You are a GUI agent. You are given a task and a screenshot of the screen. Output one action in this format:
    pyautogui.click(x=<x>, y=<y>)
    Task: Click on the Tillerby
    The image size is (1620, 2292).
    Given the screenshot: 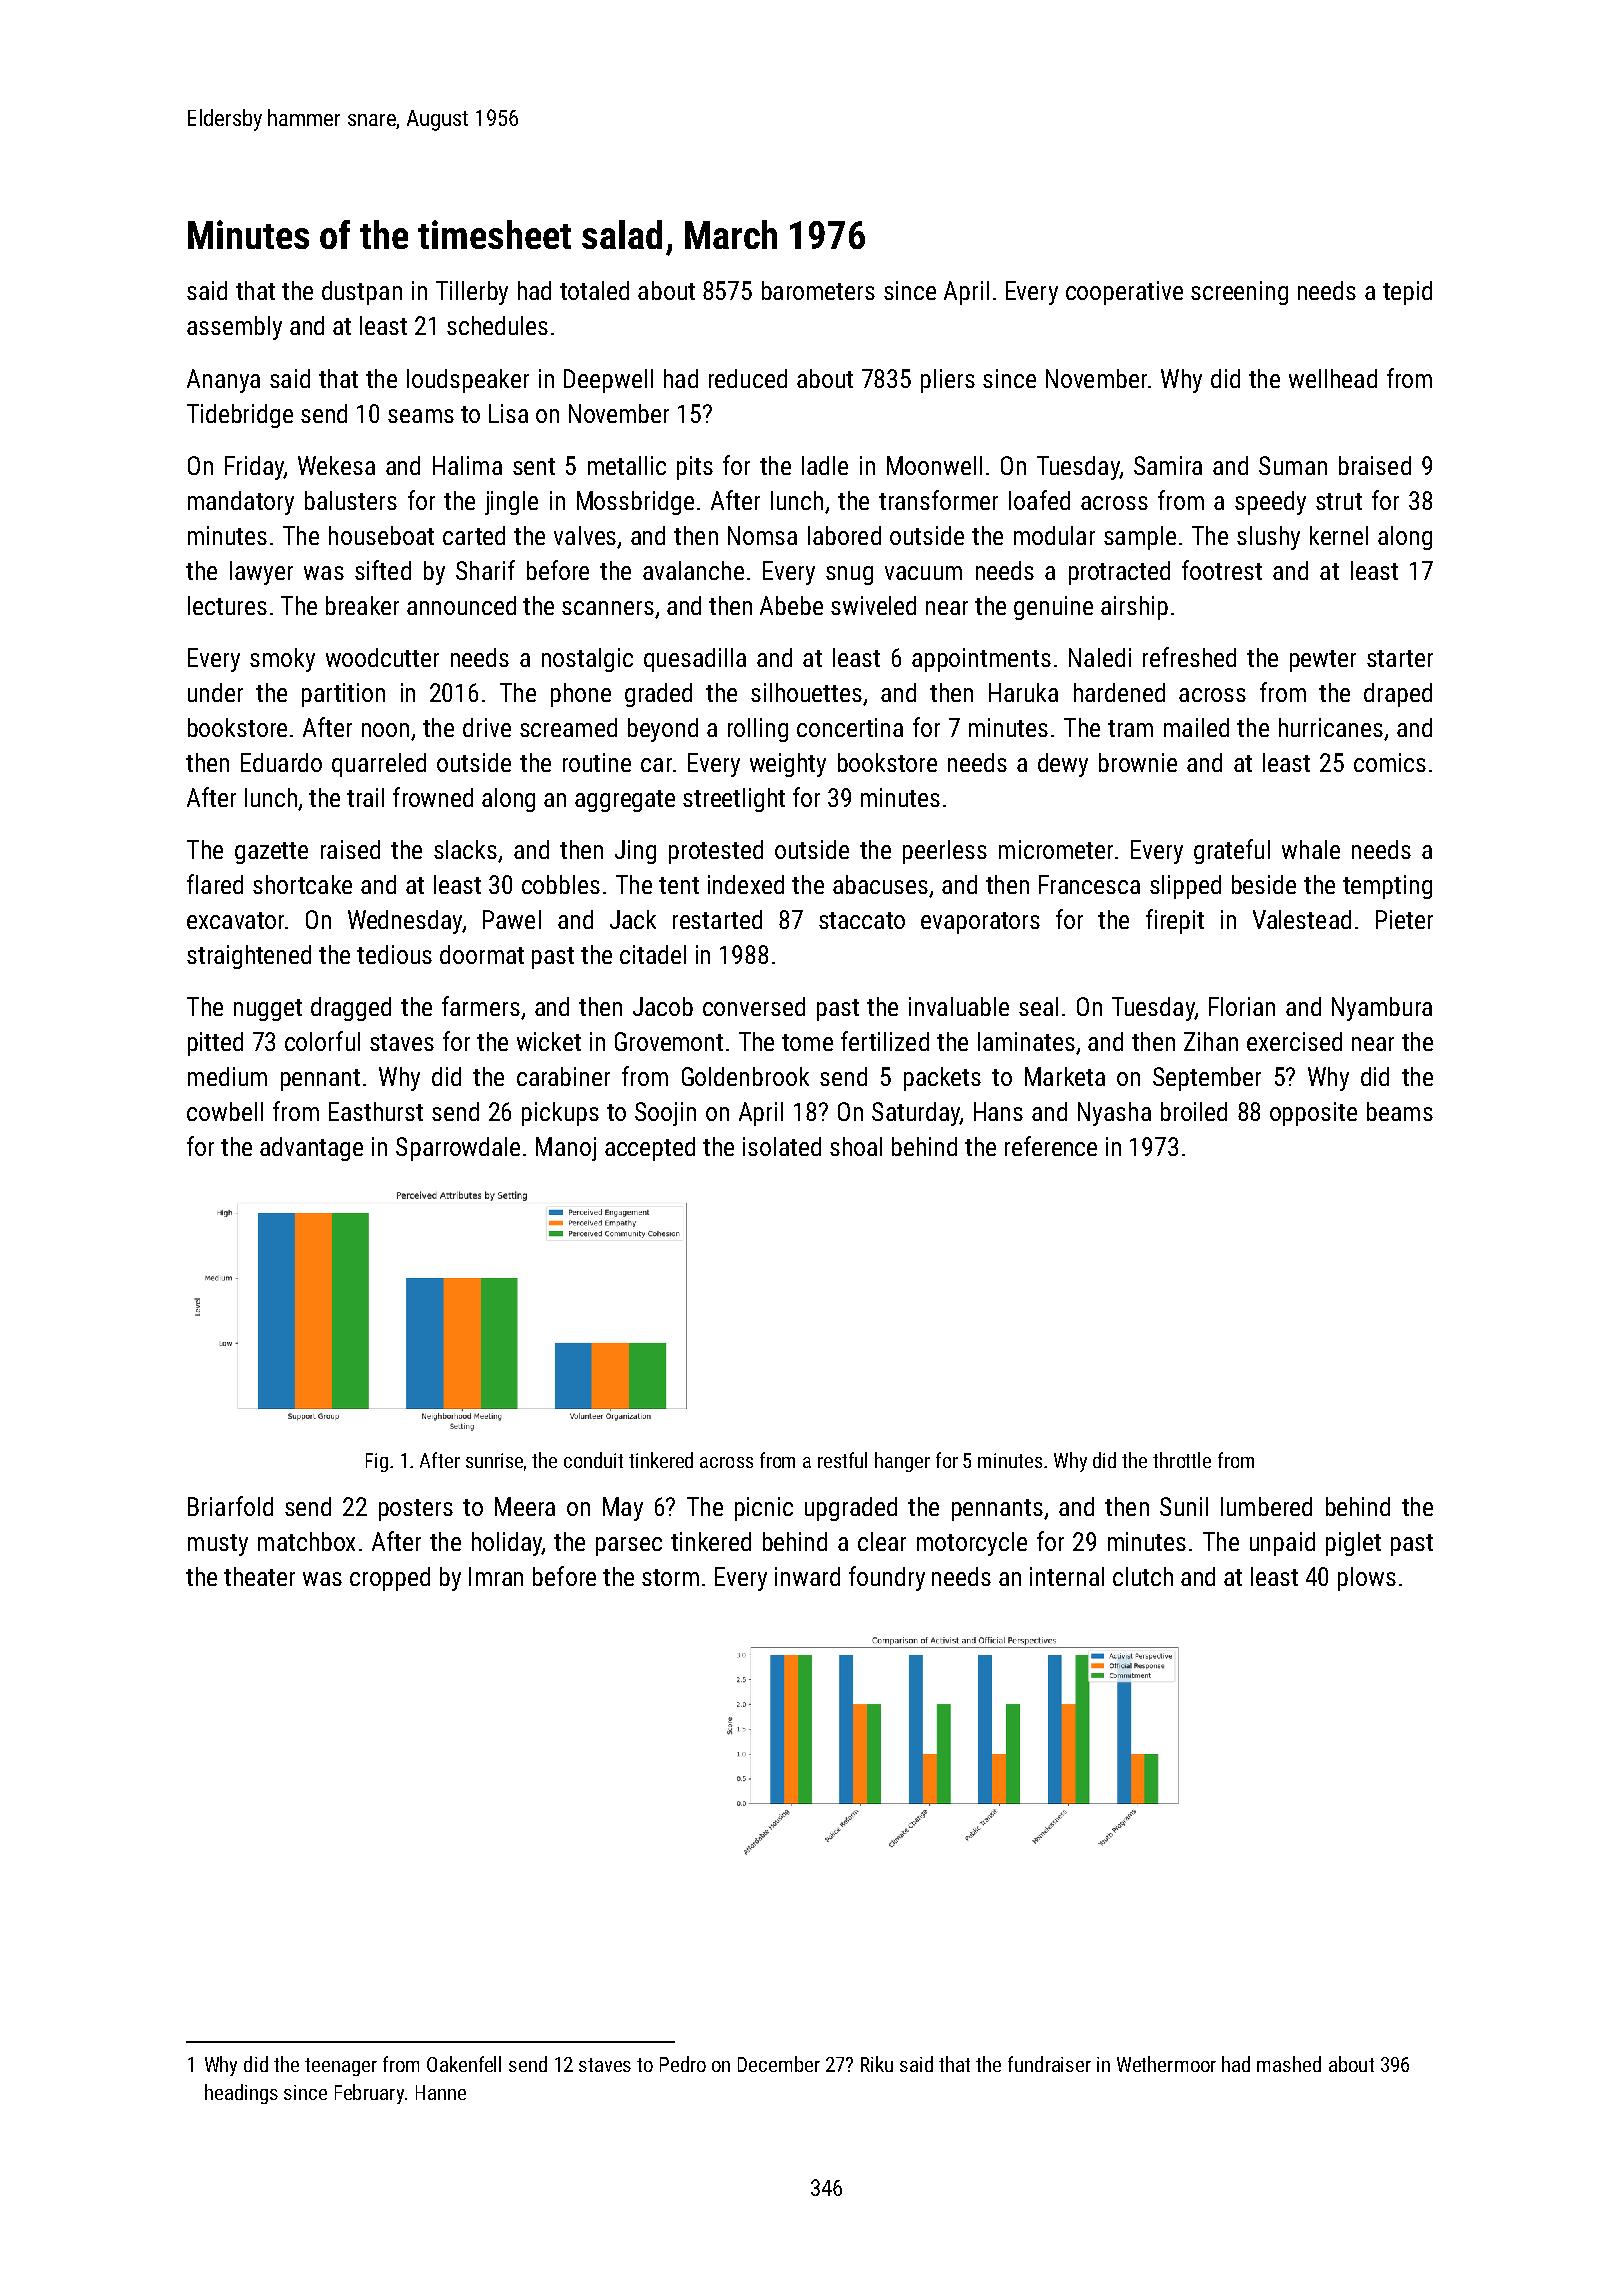 What is the action you would take?
    pyautogui.click(x=472, y=293)
